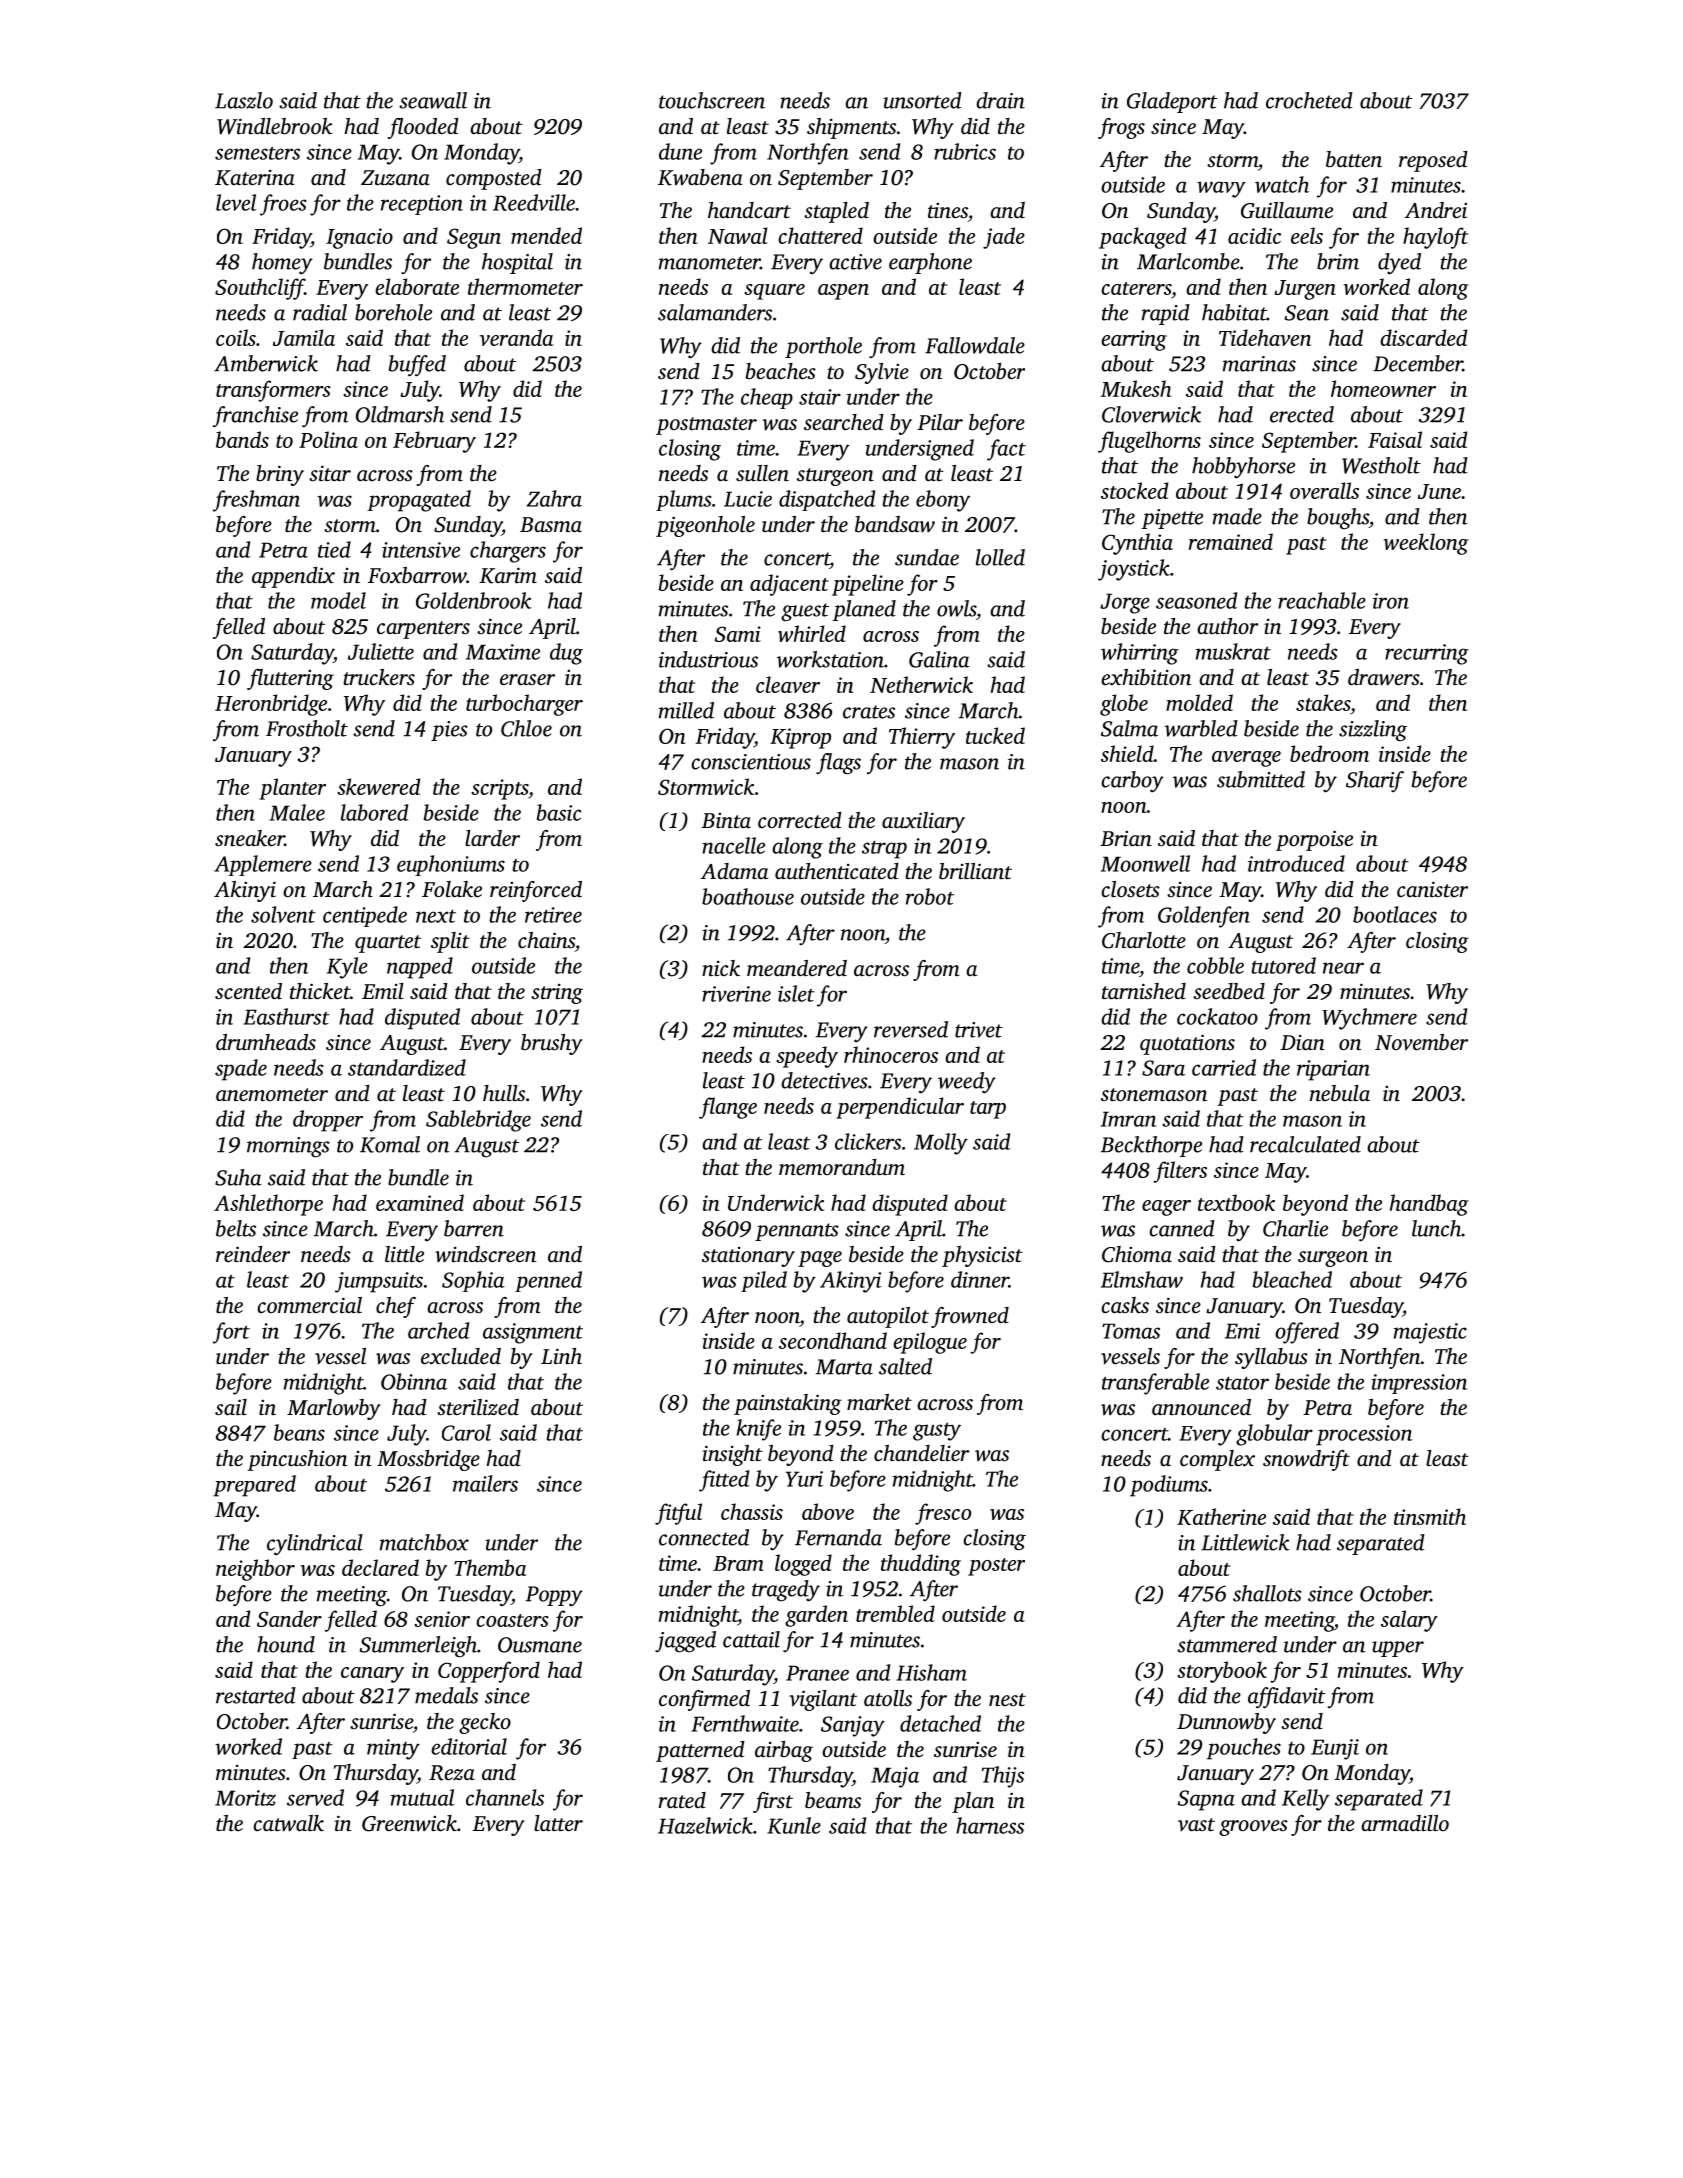 The width and height of the screenshot is (1683, 2178). Describe the element at coordinates (797, 1232) in the screenshot. I see `pennants` at that location.
